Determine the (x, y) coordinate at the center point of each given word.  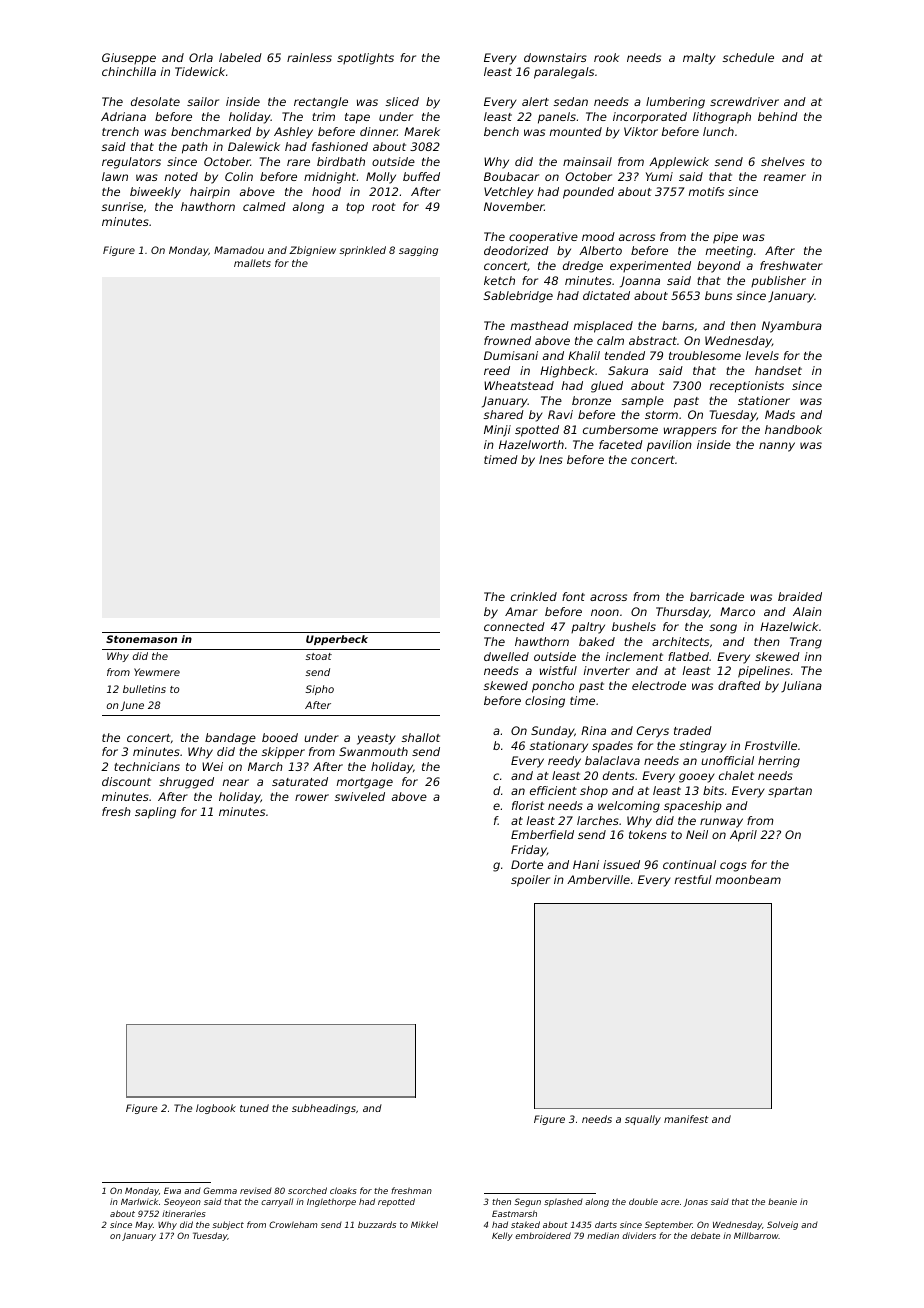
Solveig (782, 1225)
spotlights (365, 59)
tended (625, 355)
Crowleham (293, 1224)
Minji (497, 431)
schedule (748, 57)
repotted (396, 1202)
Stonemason (141, 639)
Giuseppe (129, 59)
